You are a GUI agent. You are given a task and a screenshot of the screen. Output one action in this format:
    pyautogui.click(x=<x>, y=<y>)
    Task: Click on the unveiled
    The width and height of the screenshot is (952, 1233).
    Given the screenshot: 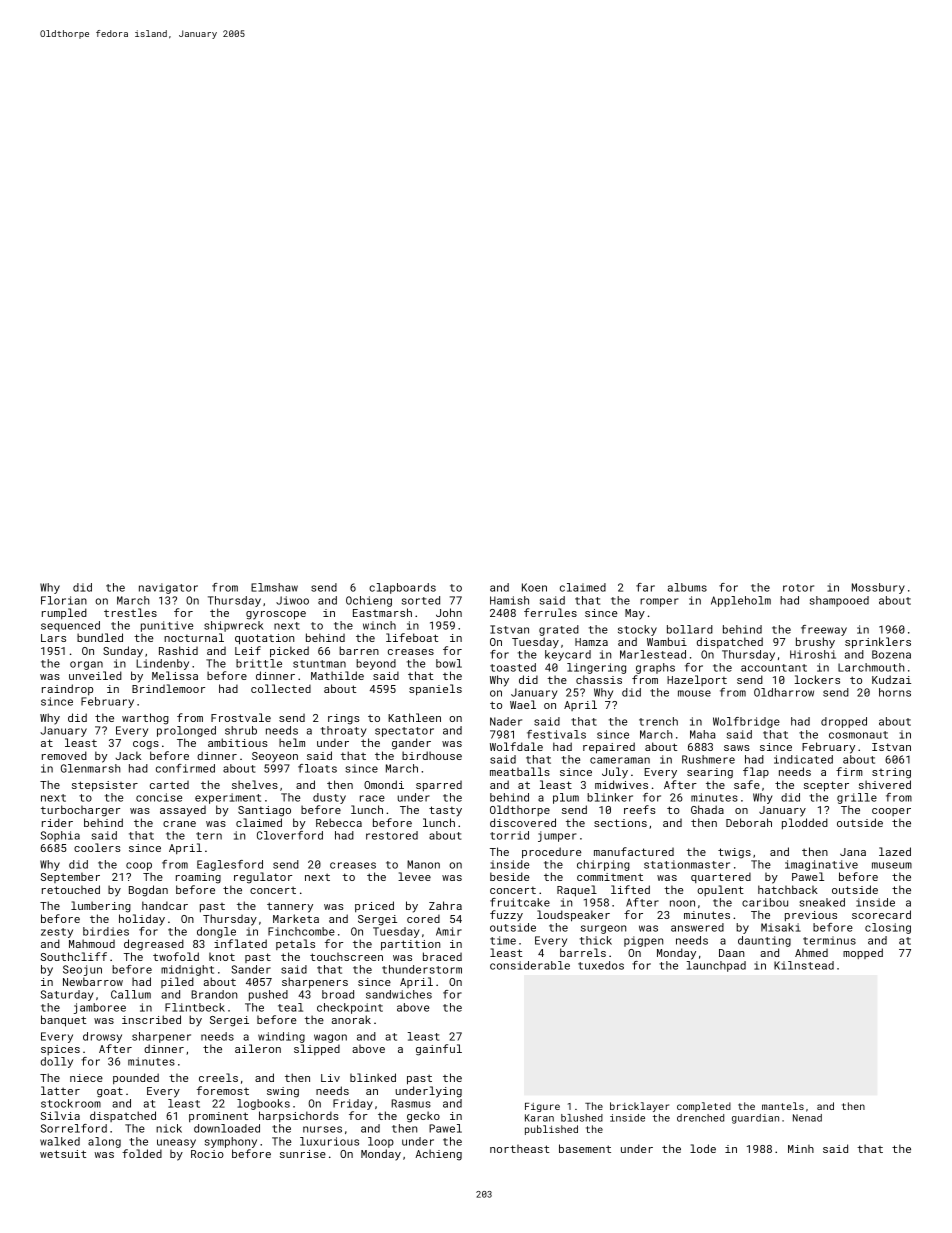 What is the action you would take?
    pyautogui.click(x=95, y=675)
